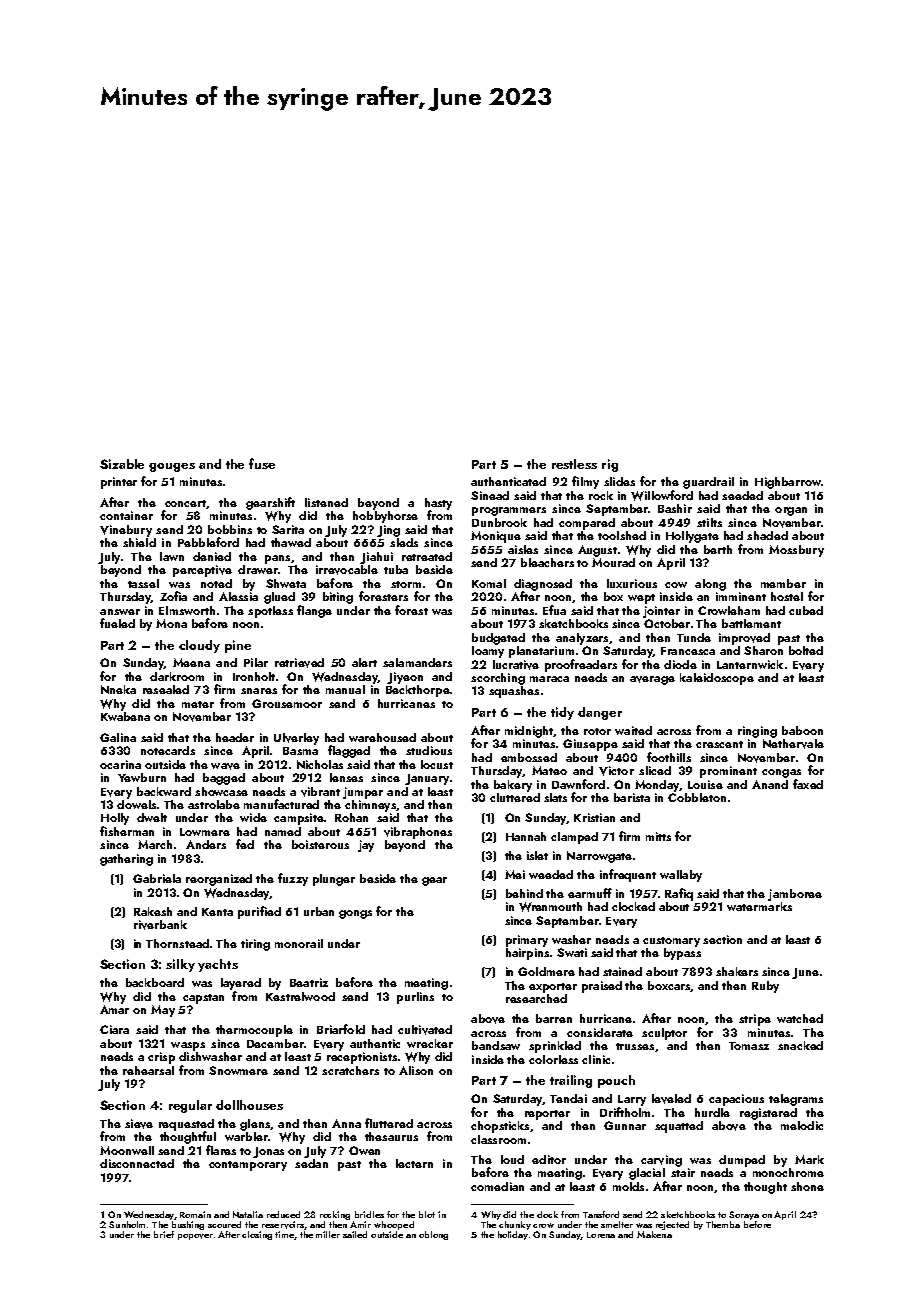 This screenshot has width=924, height=1308. What do you see at coordinates (218, 965) in the screenshot?
I see `yachts` at bounding box center [218, 965].
